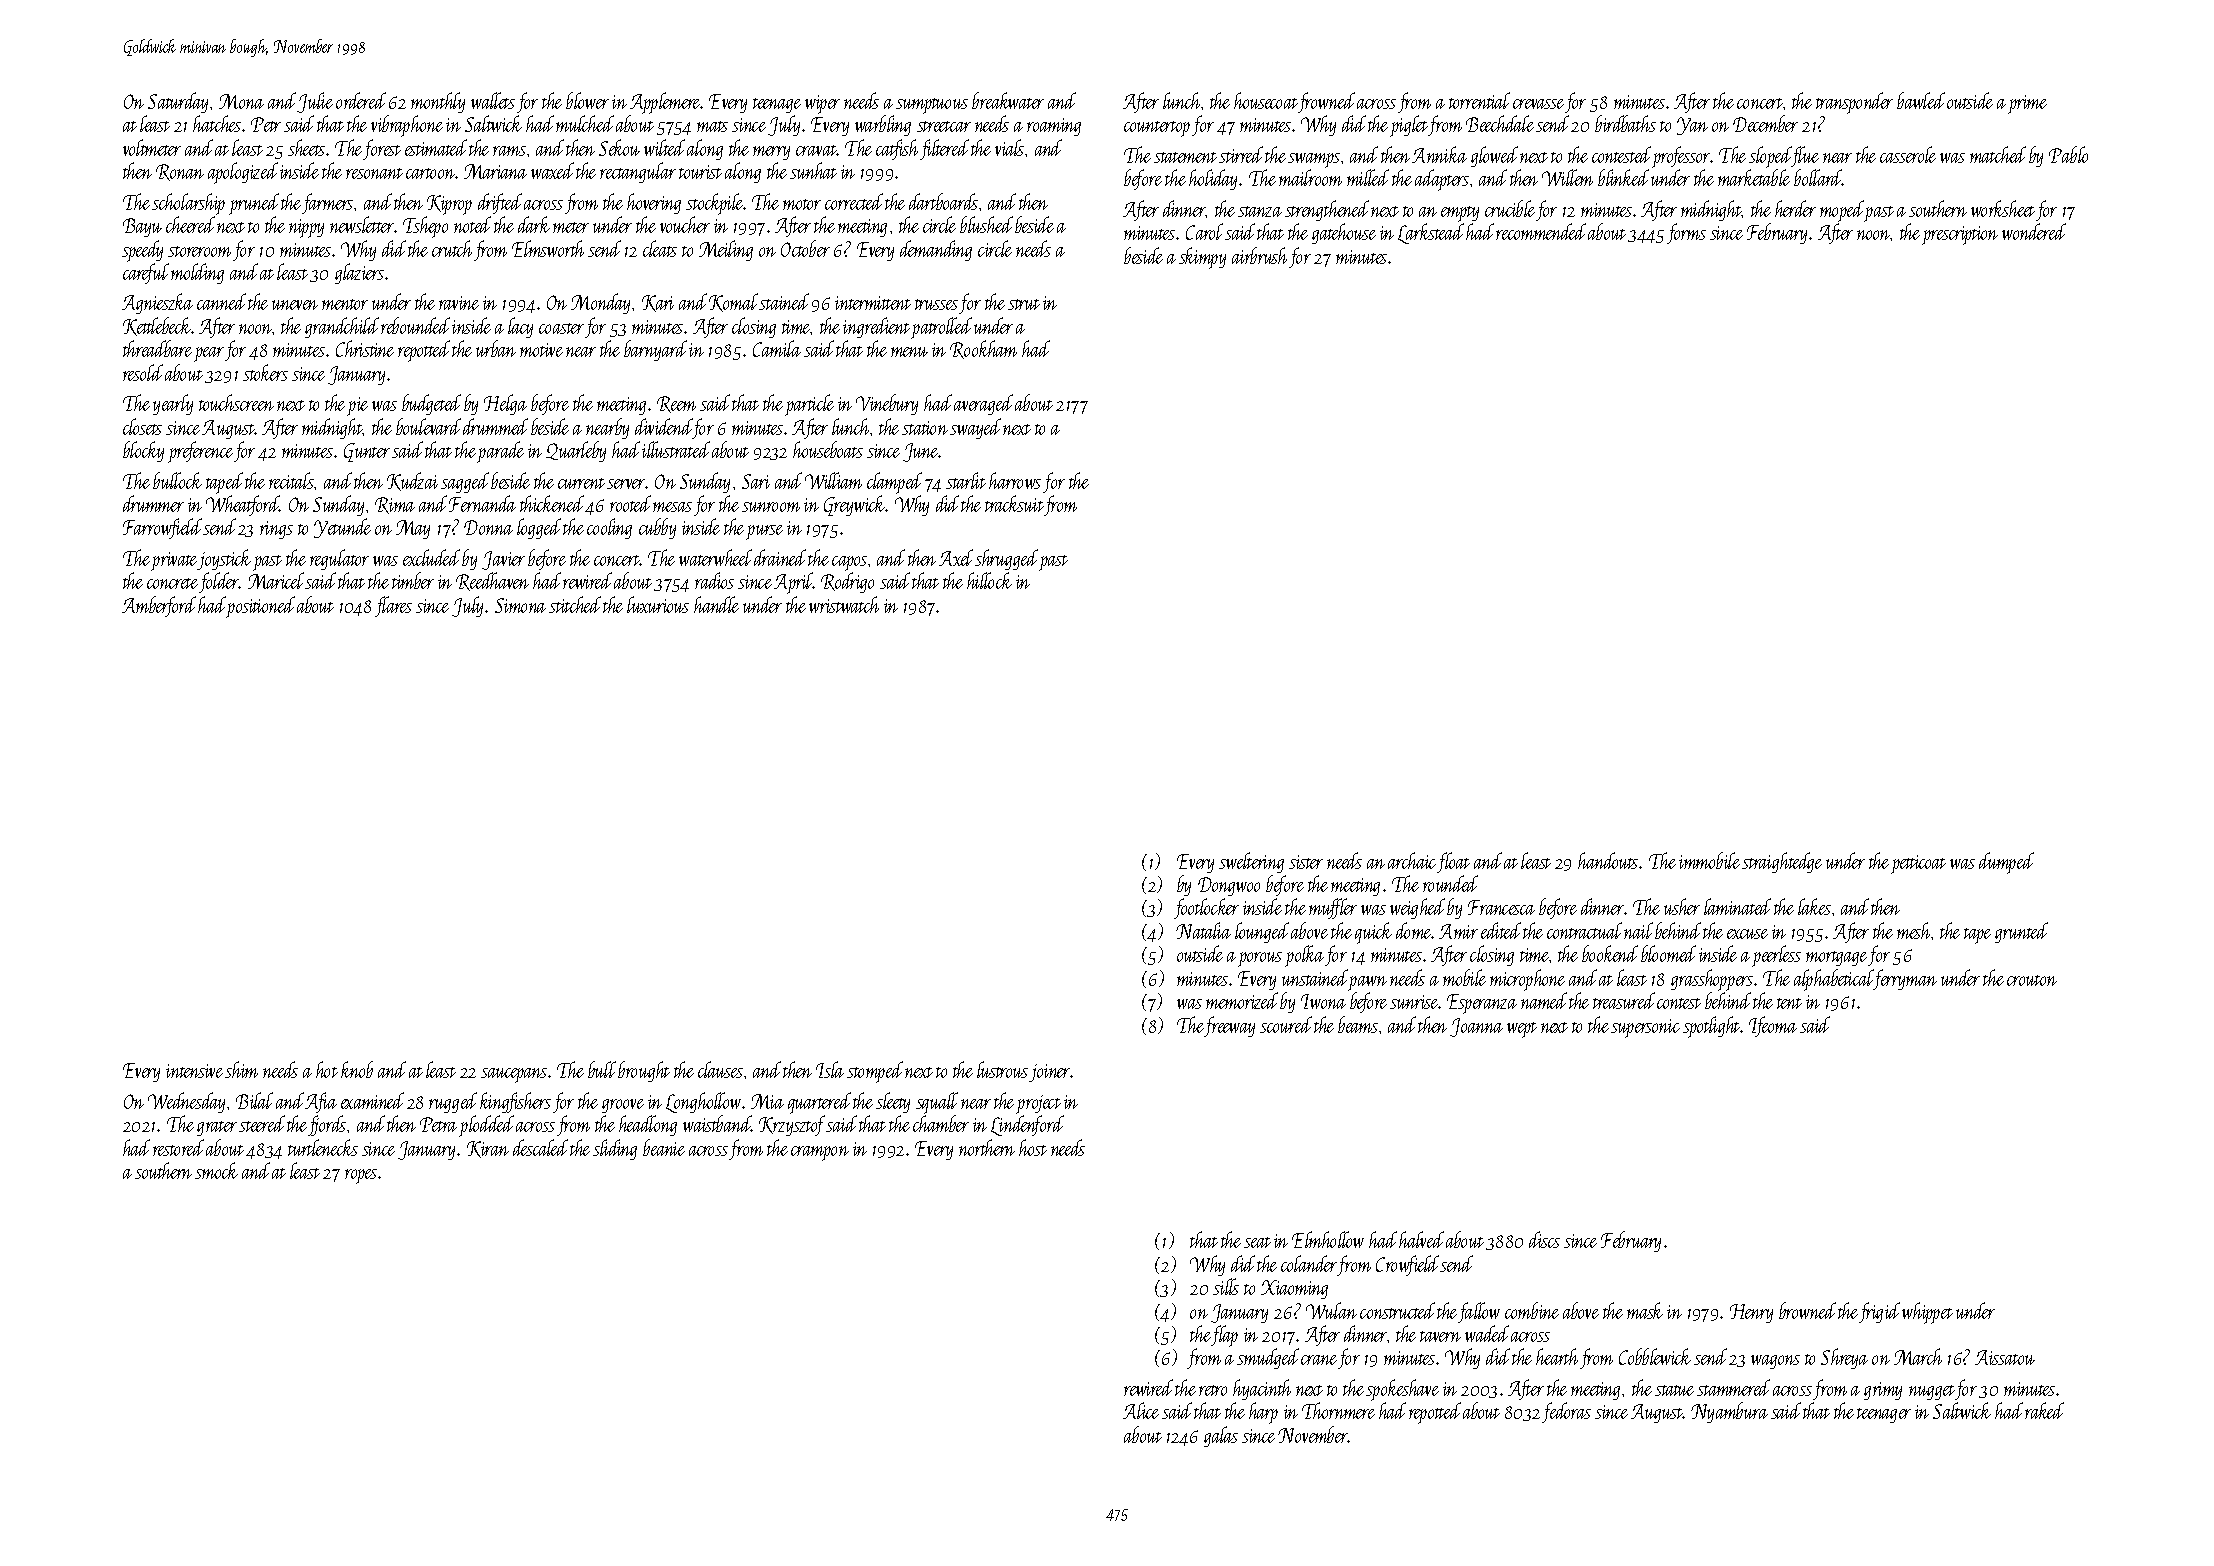  What do you see at coordinates (1251, 862) in the screenshot?
I see `sweltering` at bounding box center [1251, 862].
